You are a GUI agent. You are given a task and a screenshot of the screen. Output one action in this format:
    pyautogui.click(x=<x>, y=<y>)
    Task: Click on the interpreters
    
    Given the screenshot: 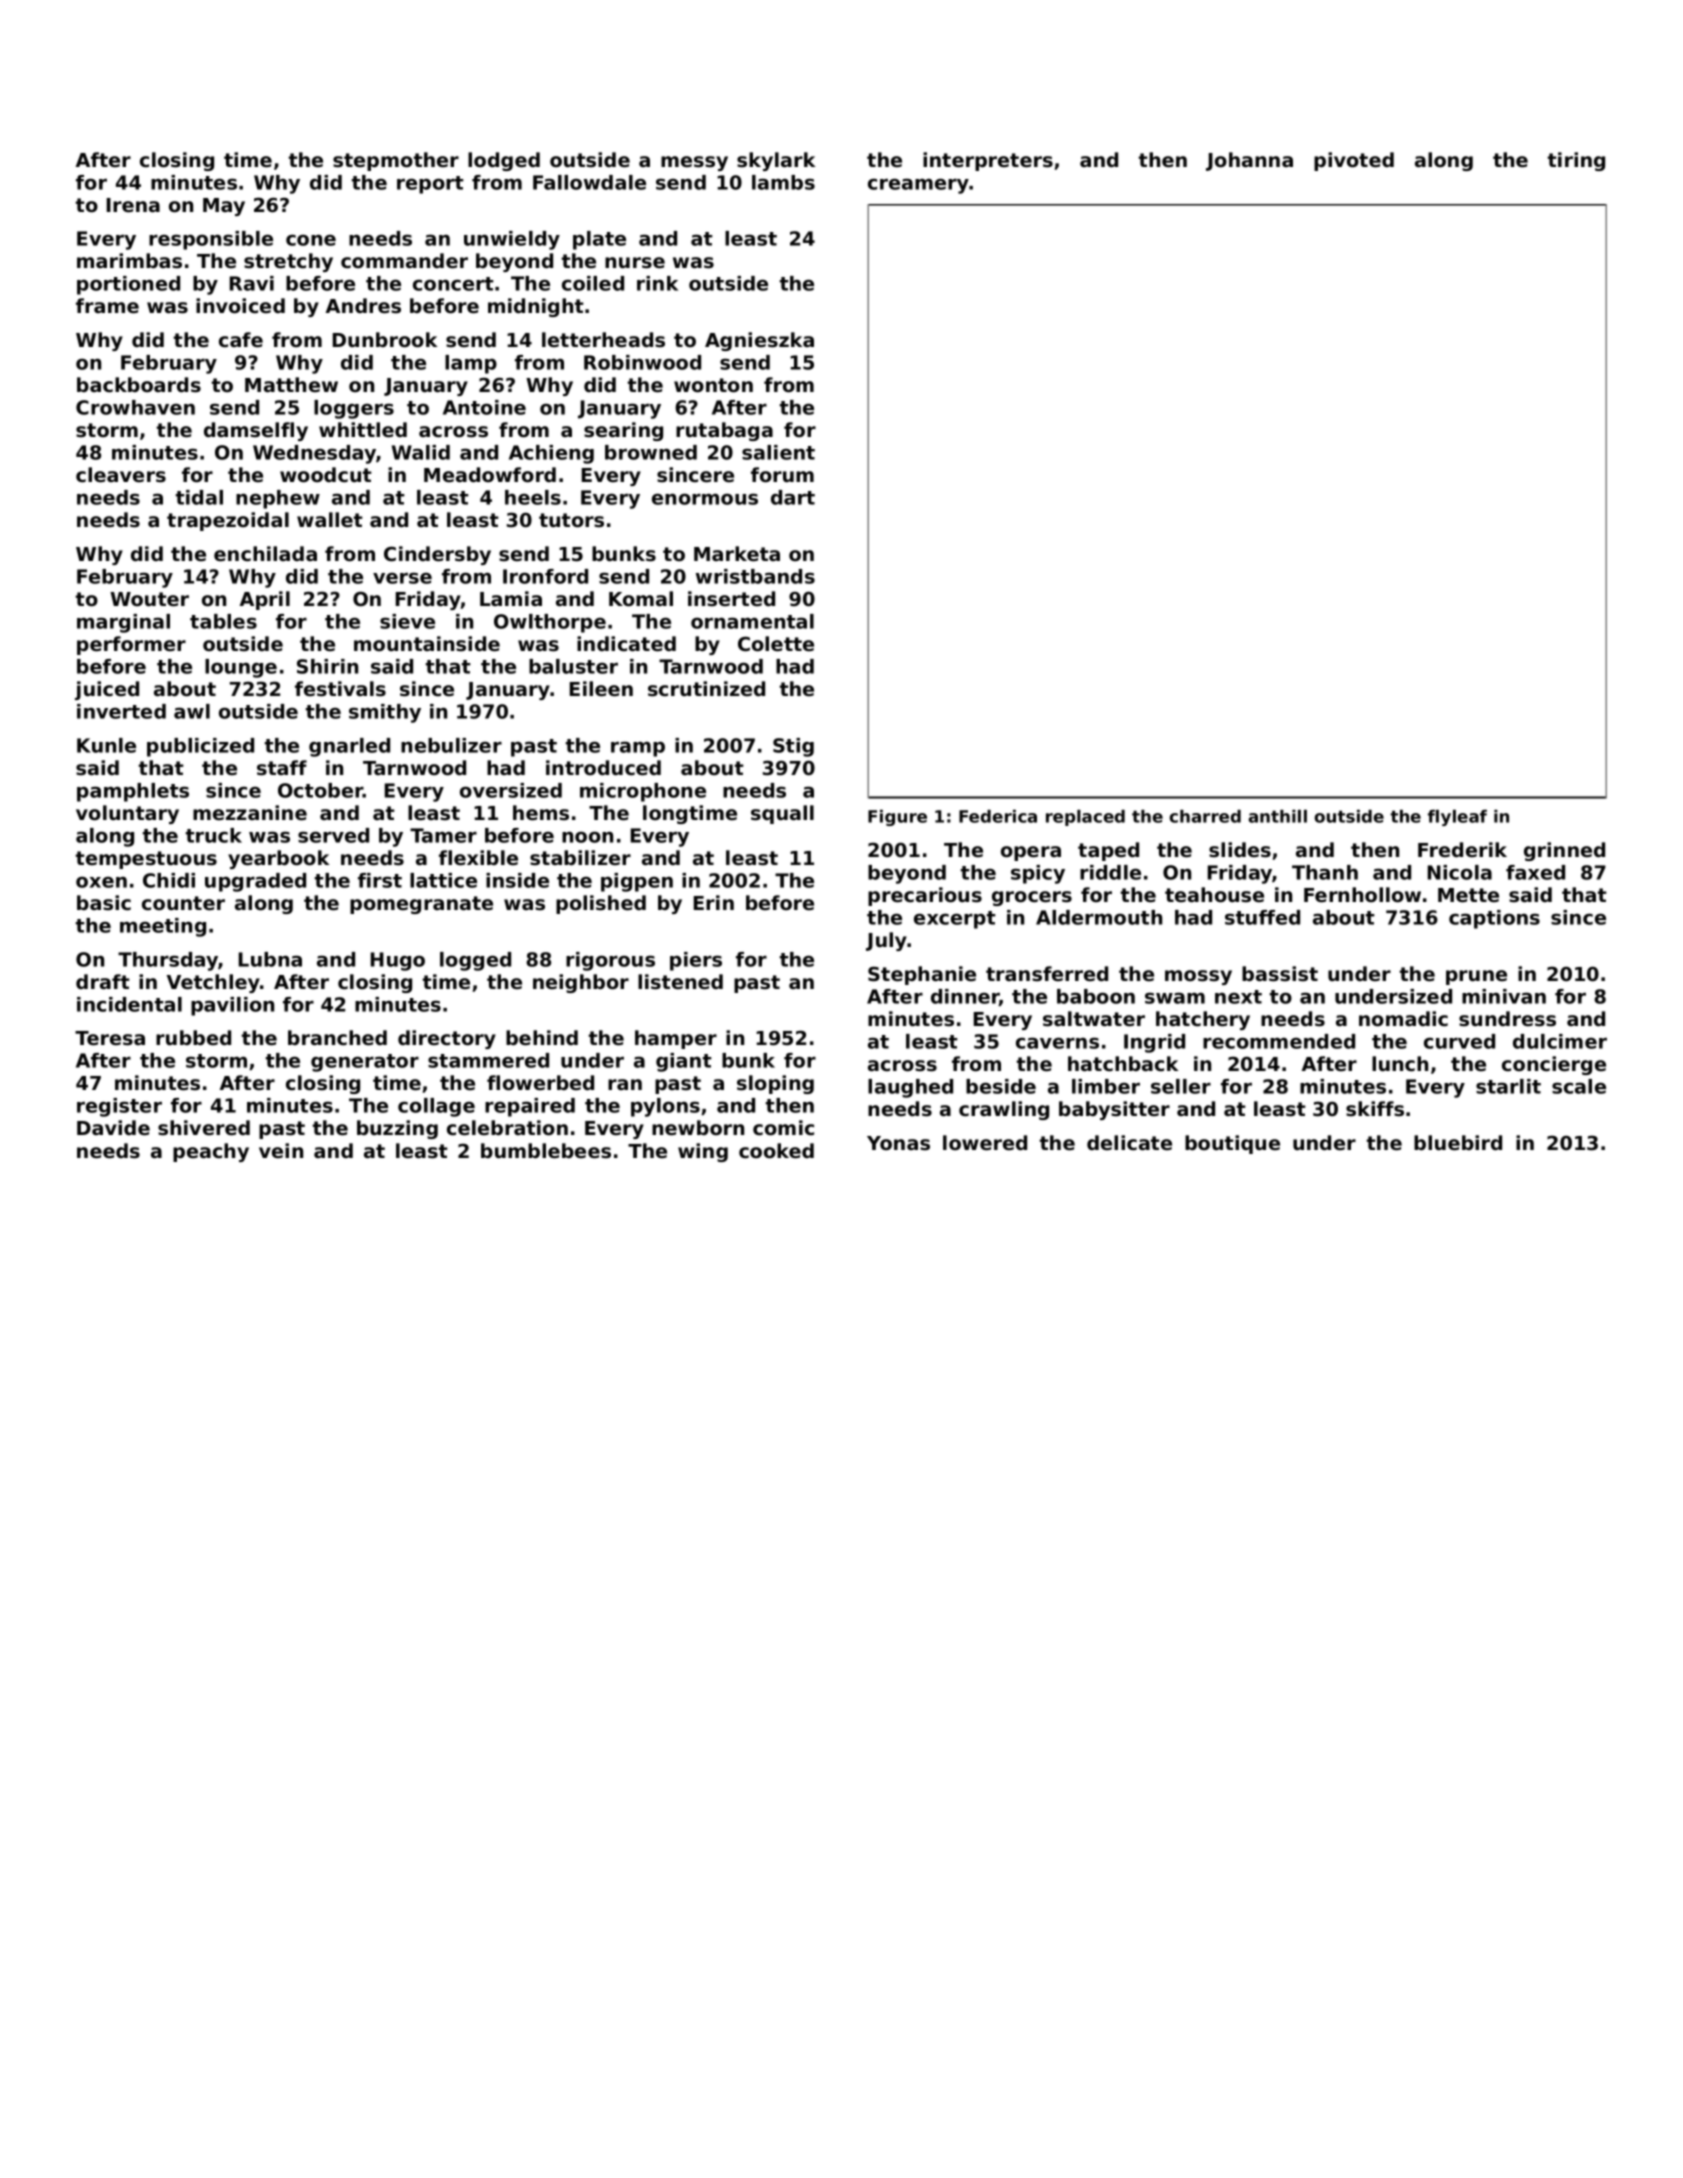 What is the action you would take?
    pyautogui.click(x=988, y=161)
